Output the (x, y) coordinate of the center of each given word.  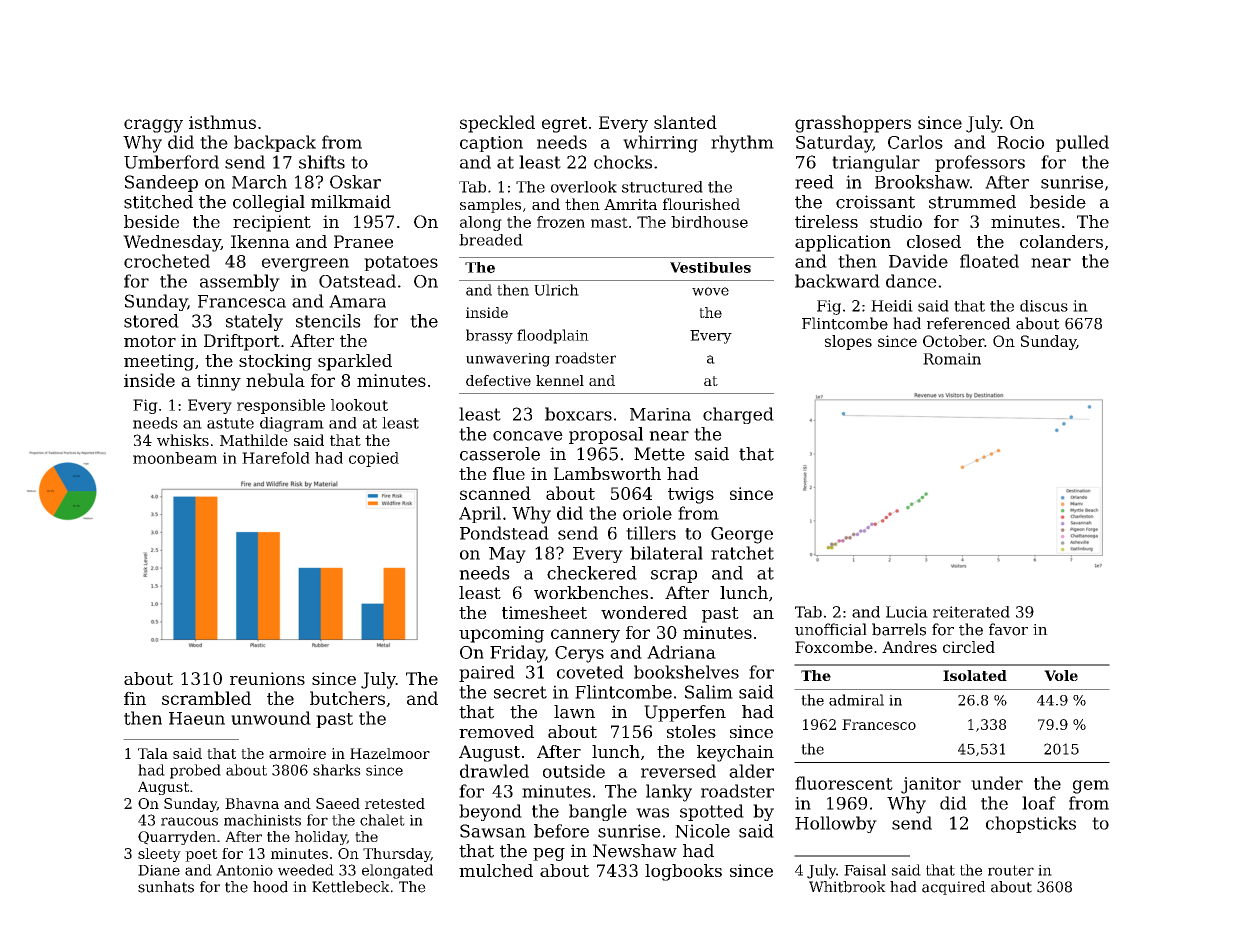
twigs (691, 495)
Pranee (363, 241)
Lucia (907, 612)
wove (710, 291)
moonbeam (175, 458)
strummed (972, 202)
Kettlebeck (351, 887)
